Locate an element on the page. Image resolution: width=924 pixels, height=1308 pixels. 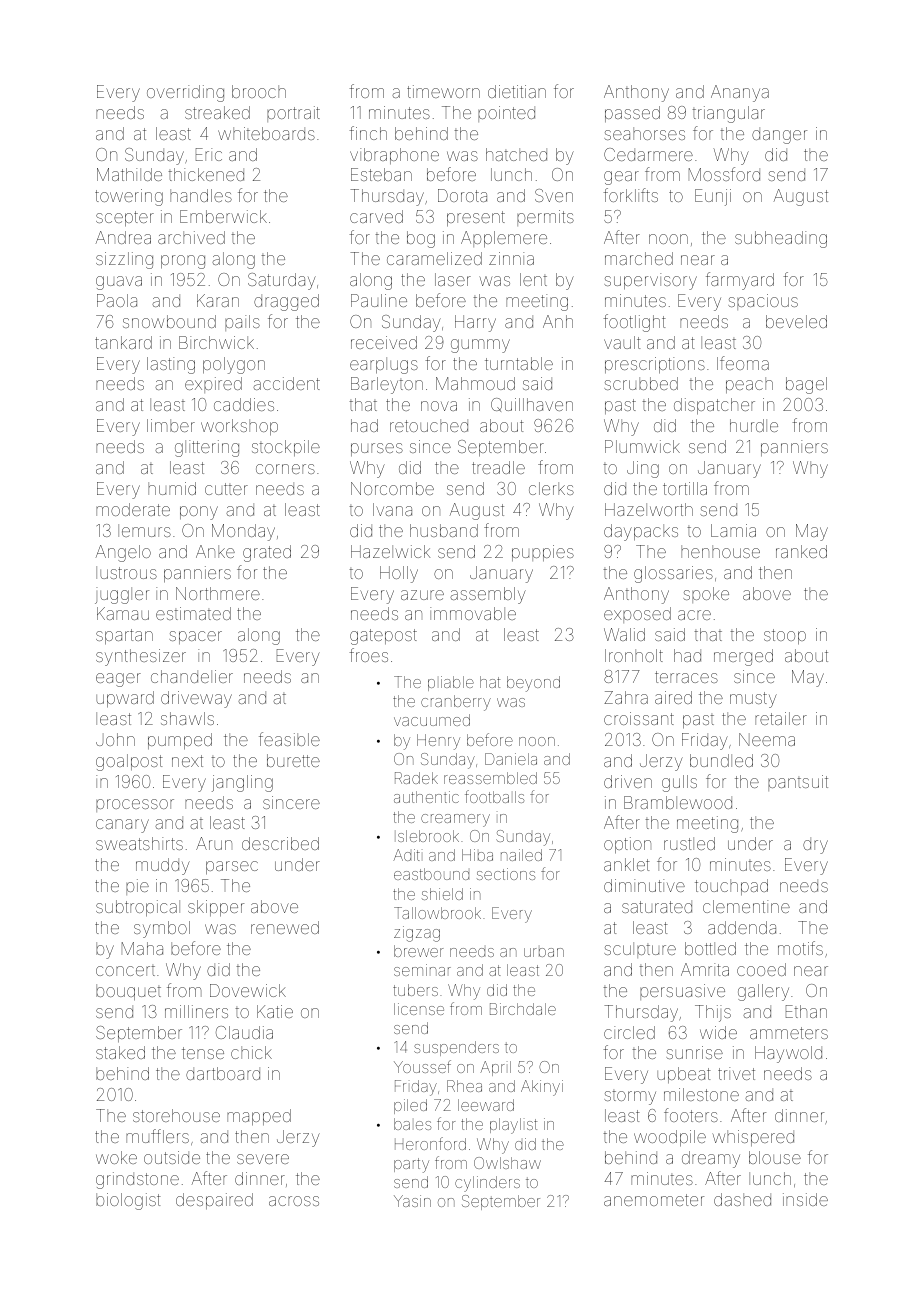
pails is located at coordinates (242, 323).
